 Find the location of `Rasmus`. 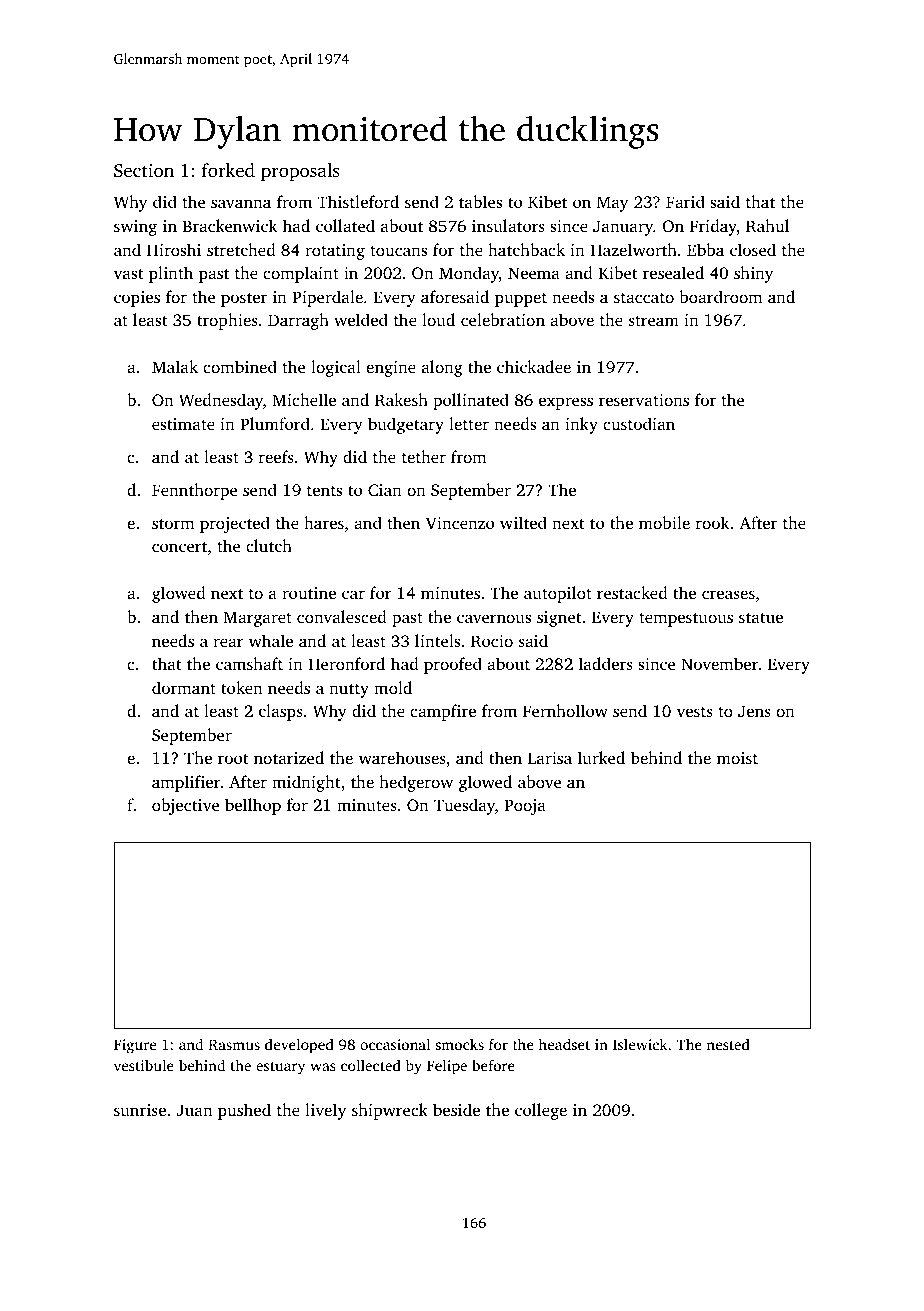

Rasmus is located at coordinates (234, 1044).
